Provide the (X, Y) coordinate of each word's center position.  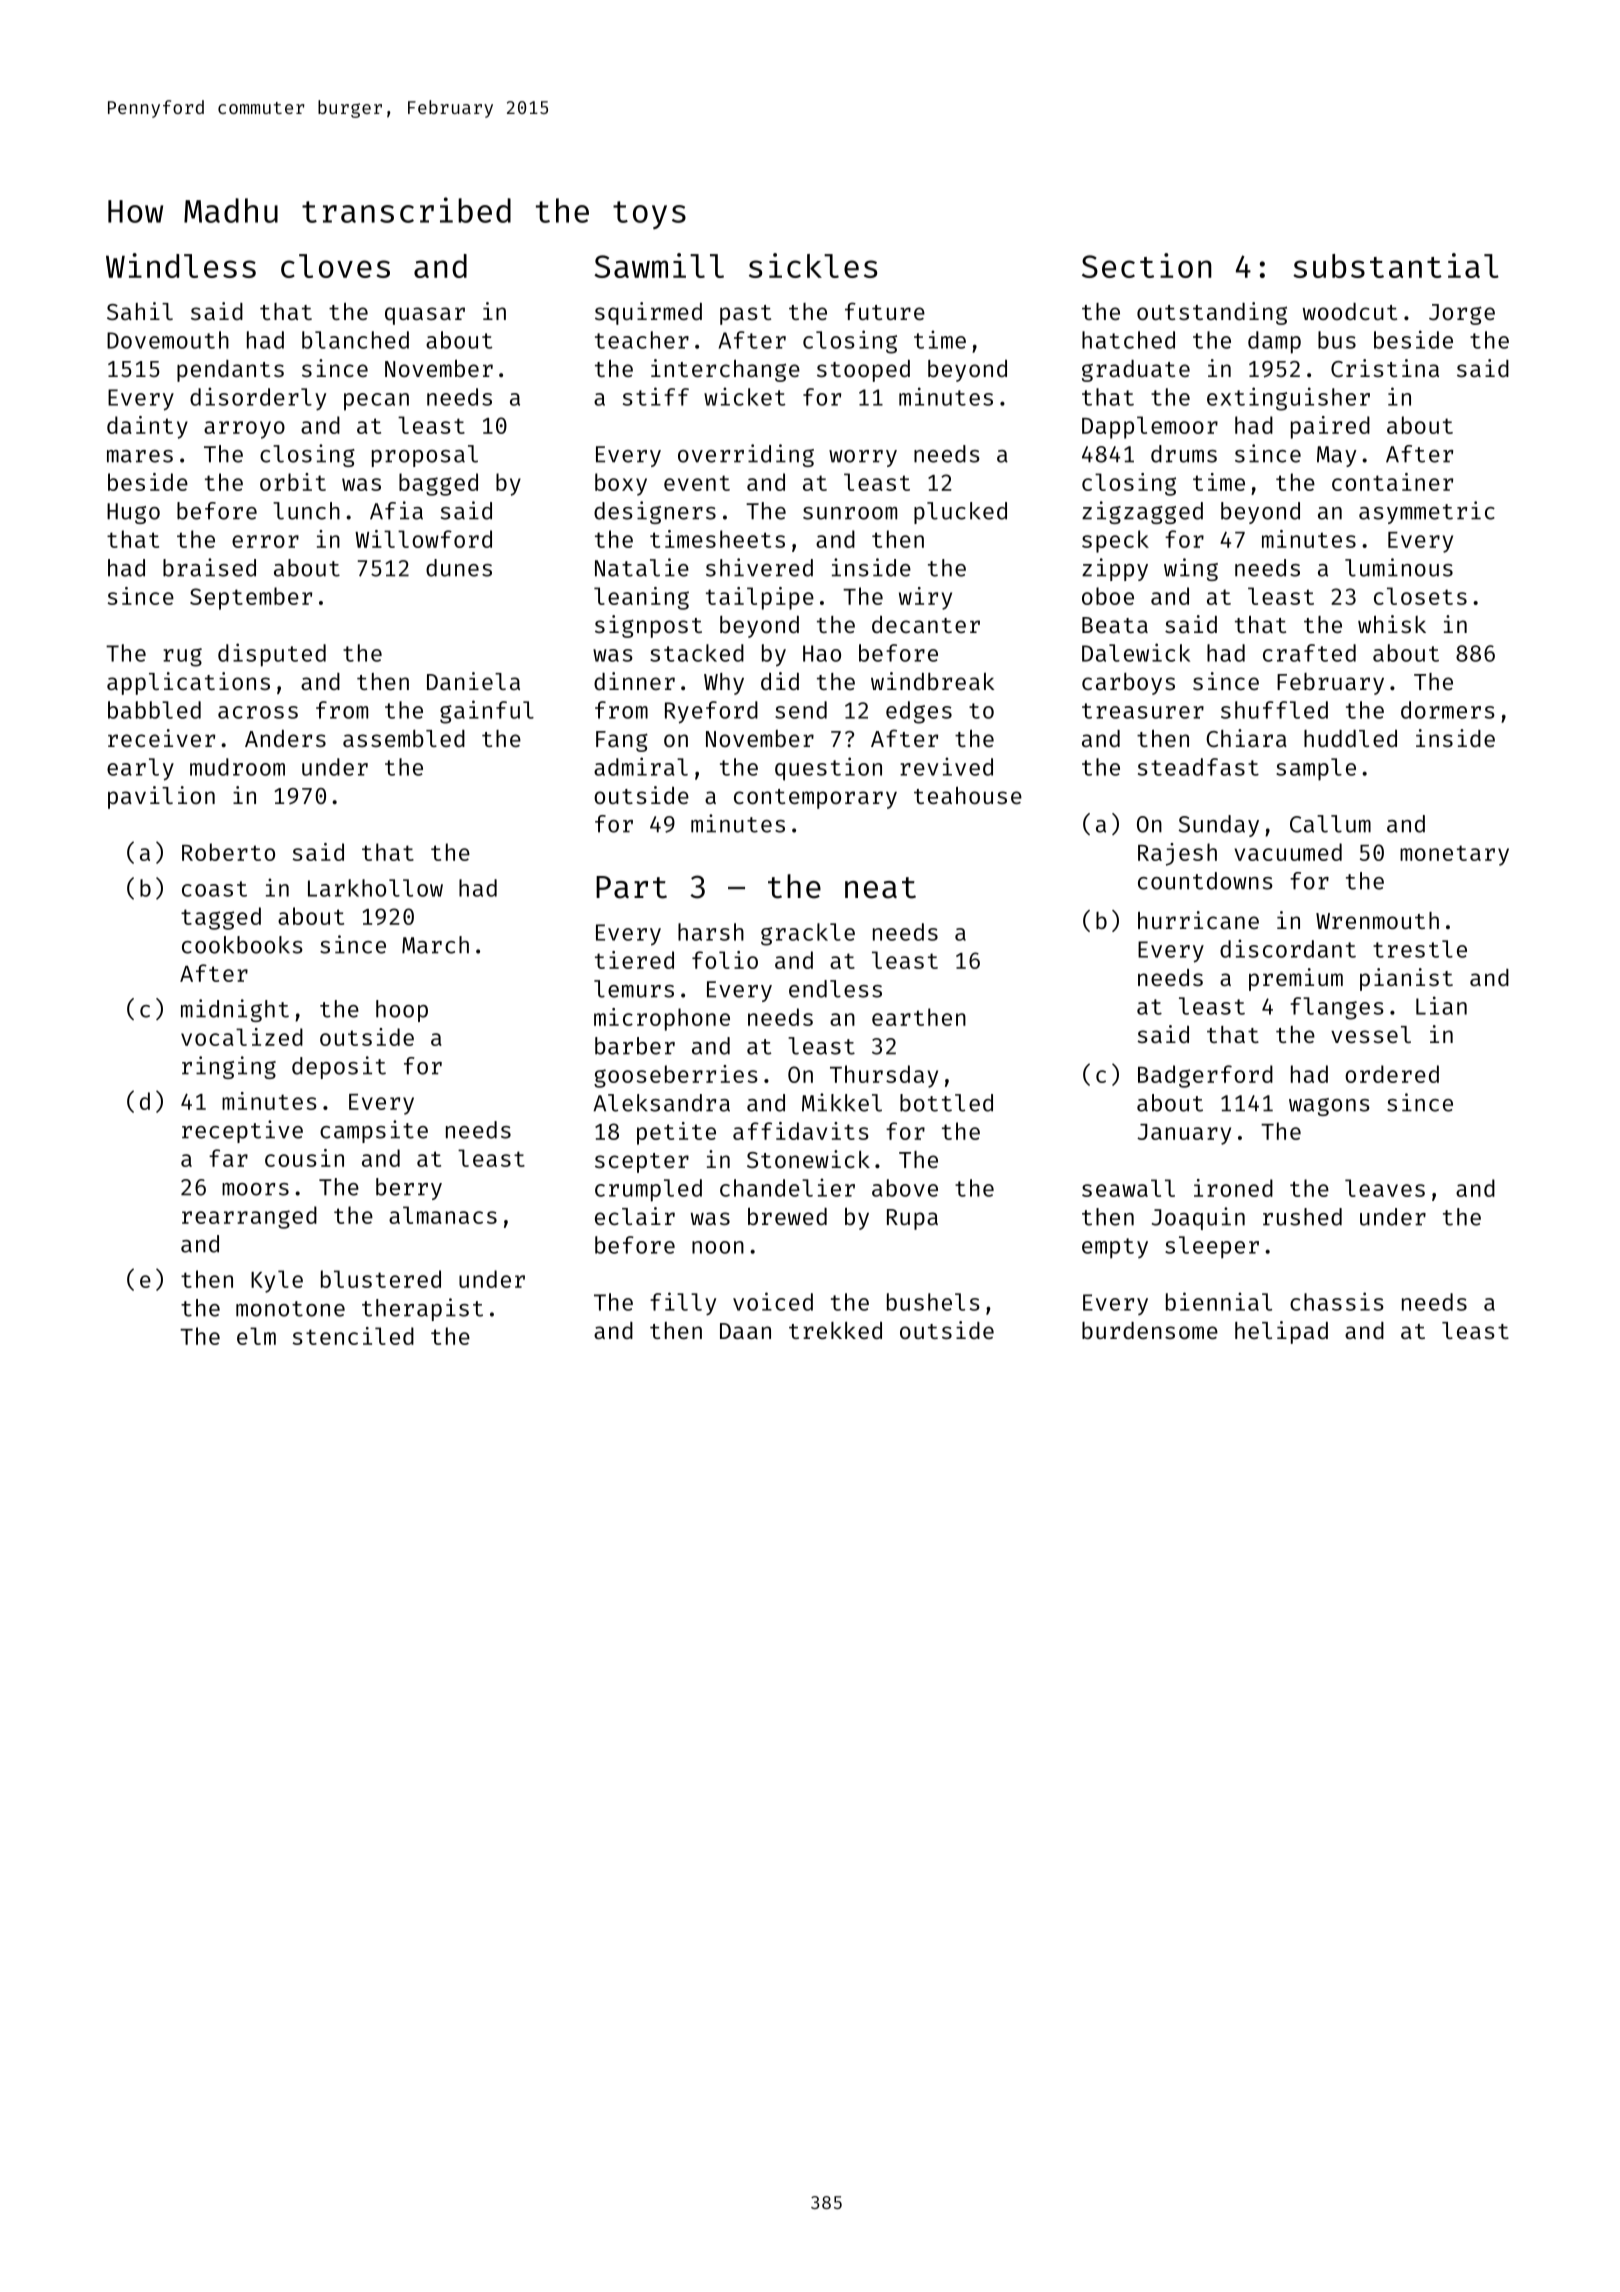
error (265, 541)
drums (1184, 454)
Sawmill (659, 265)
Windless (181, 265)
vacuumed (1288, 852)
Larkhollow (375, 888)
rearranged (249, 1217)
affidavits (801, 1131)
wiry (925, 598)
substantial (1396, 265)
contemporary (815, 799)
